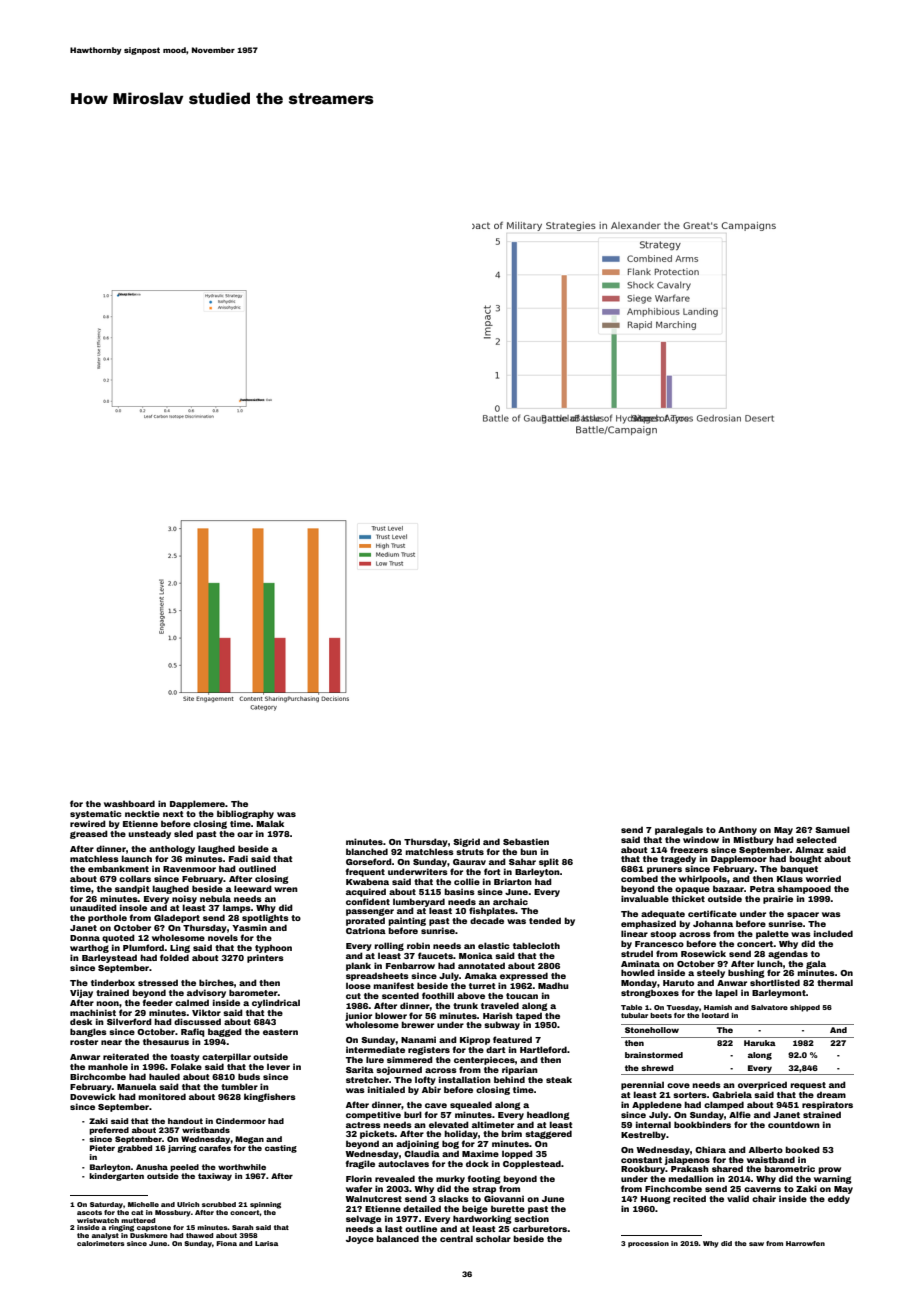  What do you see at coordinates (265, 918) in the screenshot?
I see `spotlights` at bounding box center [265, 918].
